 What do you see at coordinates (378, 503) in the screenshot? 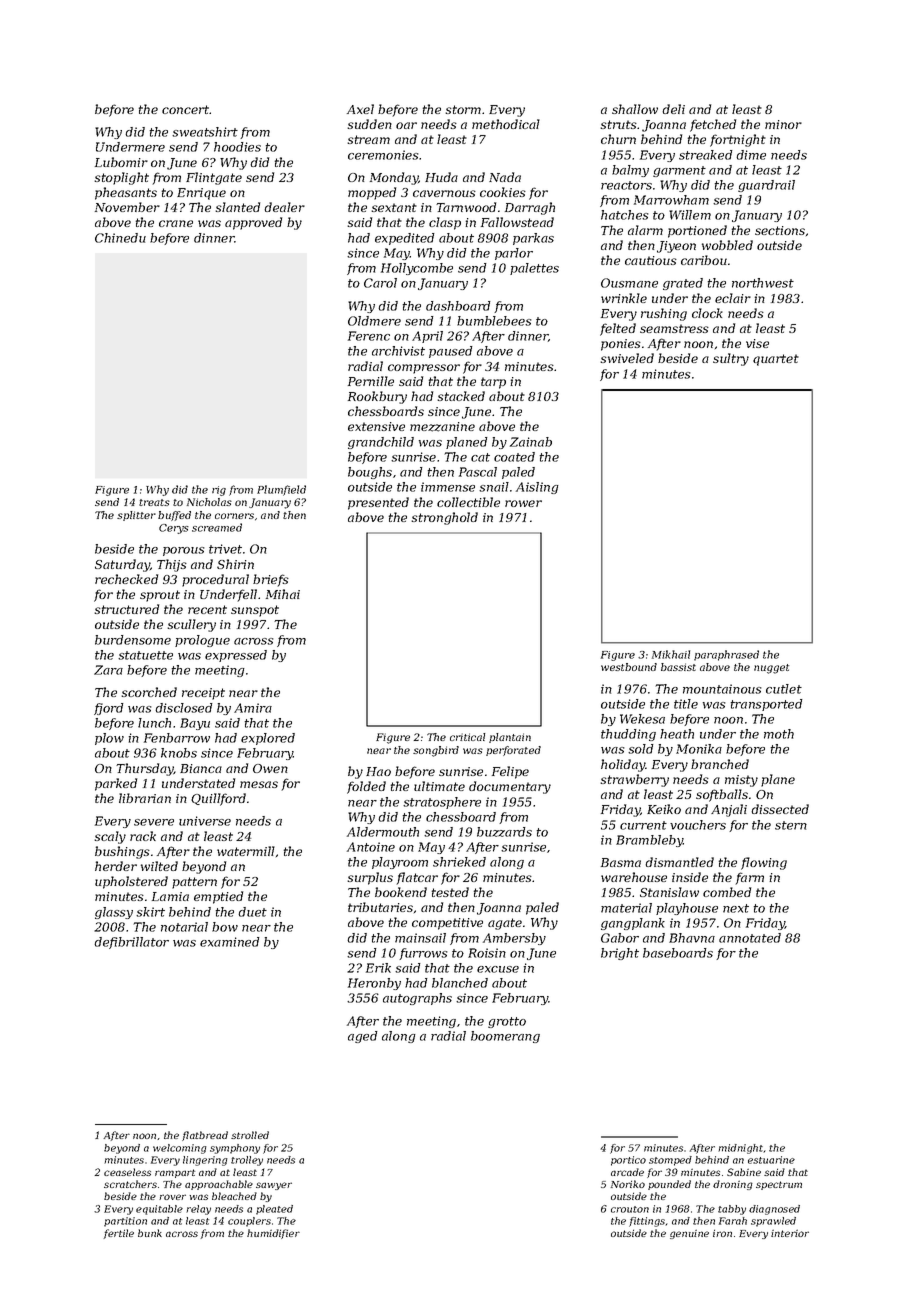
I see `presented` at bounding box center [378, 503].
